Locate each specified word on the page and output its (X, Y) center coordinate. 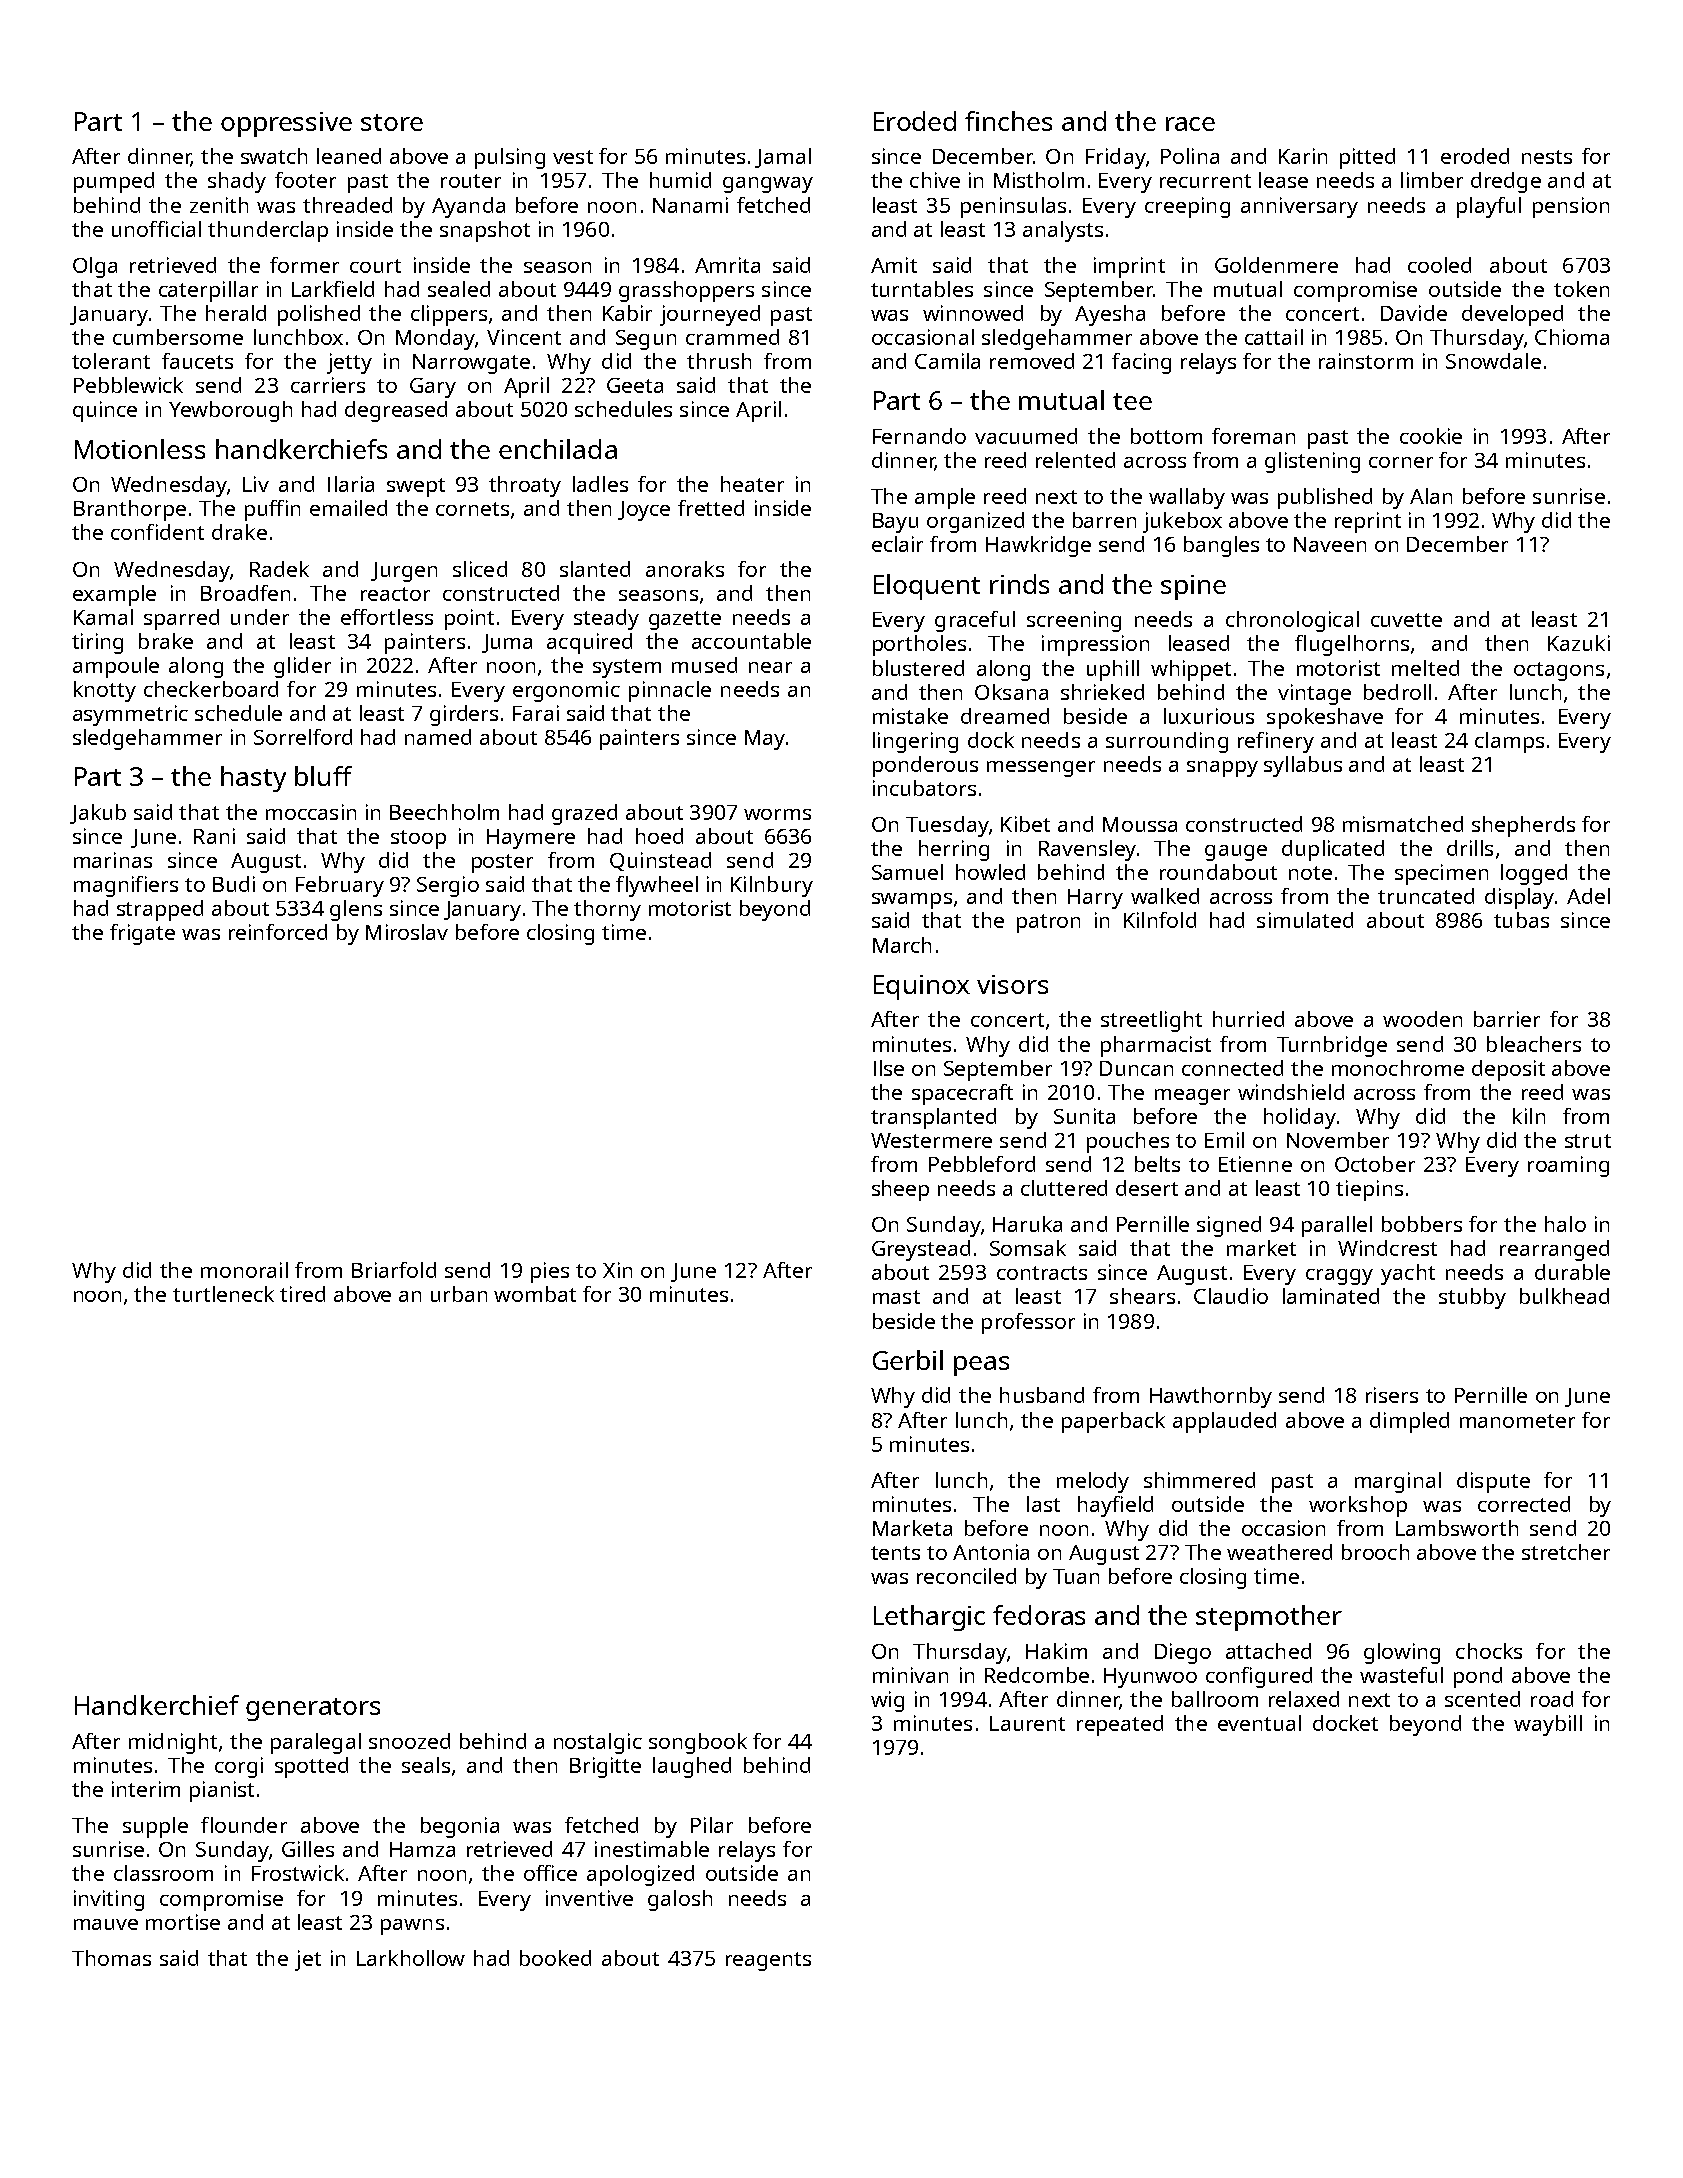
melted (1425, 668)
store (392, 122)
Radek (279, 569)
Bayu (895, 523)
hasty (253, 779)
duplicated (1333, 850)
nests (1547, 157)
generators (313, 1709)
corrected (1524, 1504)
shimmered (1199, 1480)
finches (1008, 121)
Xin (617, 1270)
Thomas (111, 1958)
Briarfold (394, 1270)
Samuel (907, 872)
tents (895, 1553)
